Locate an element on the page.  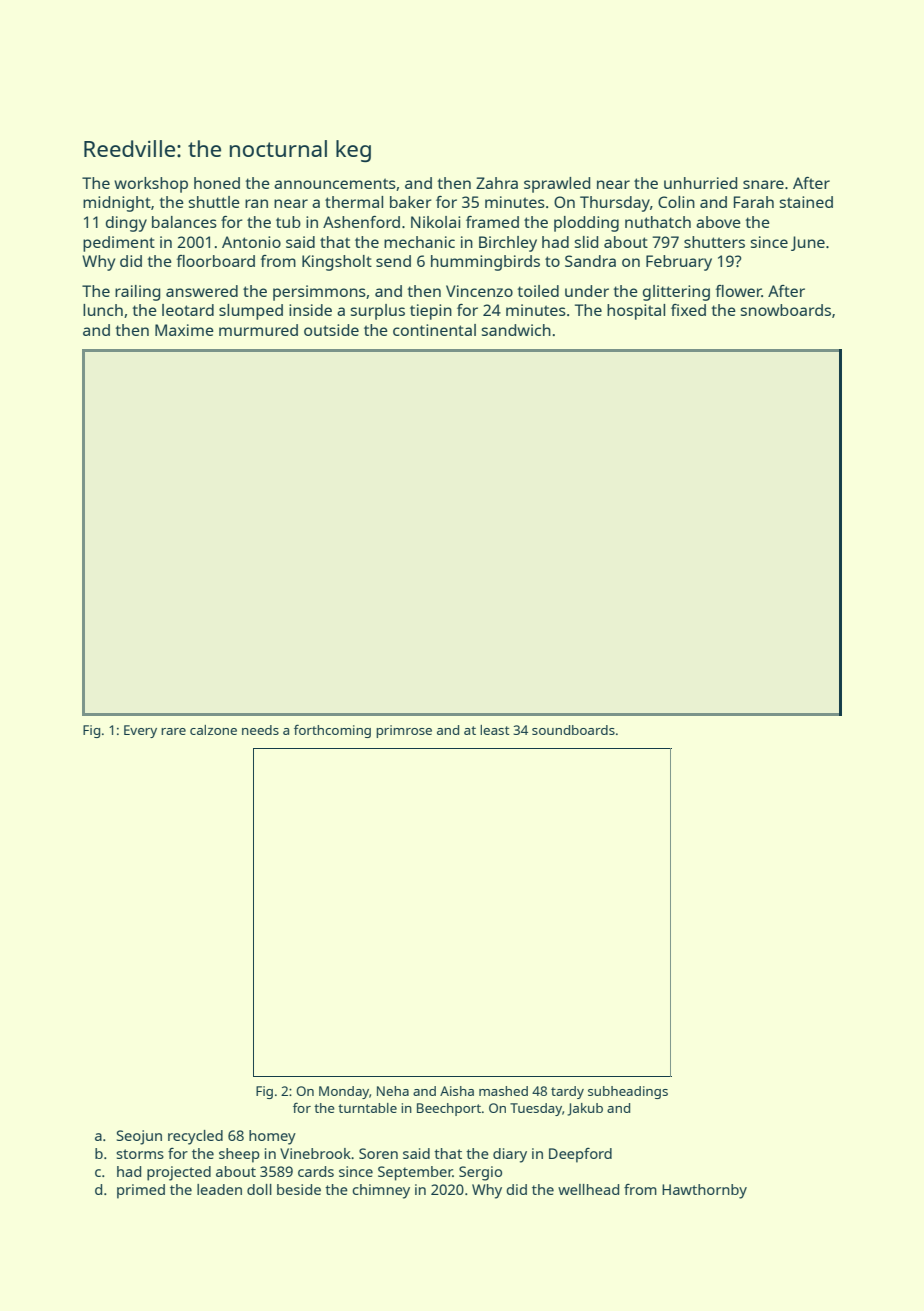
Seojun is located at coordinates (139, 1137).
